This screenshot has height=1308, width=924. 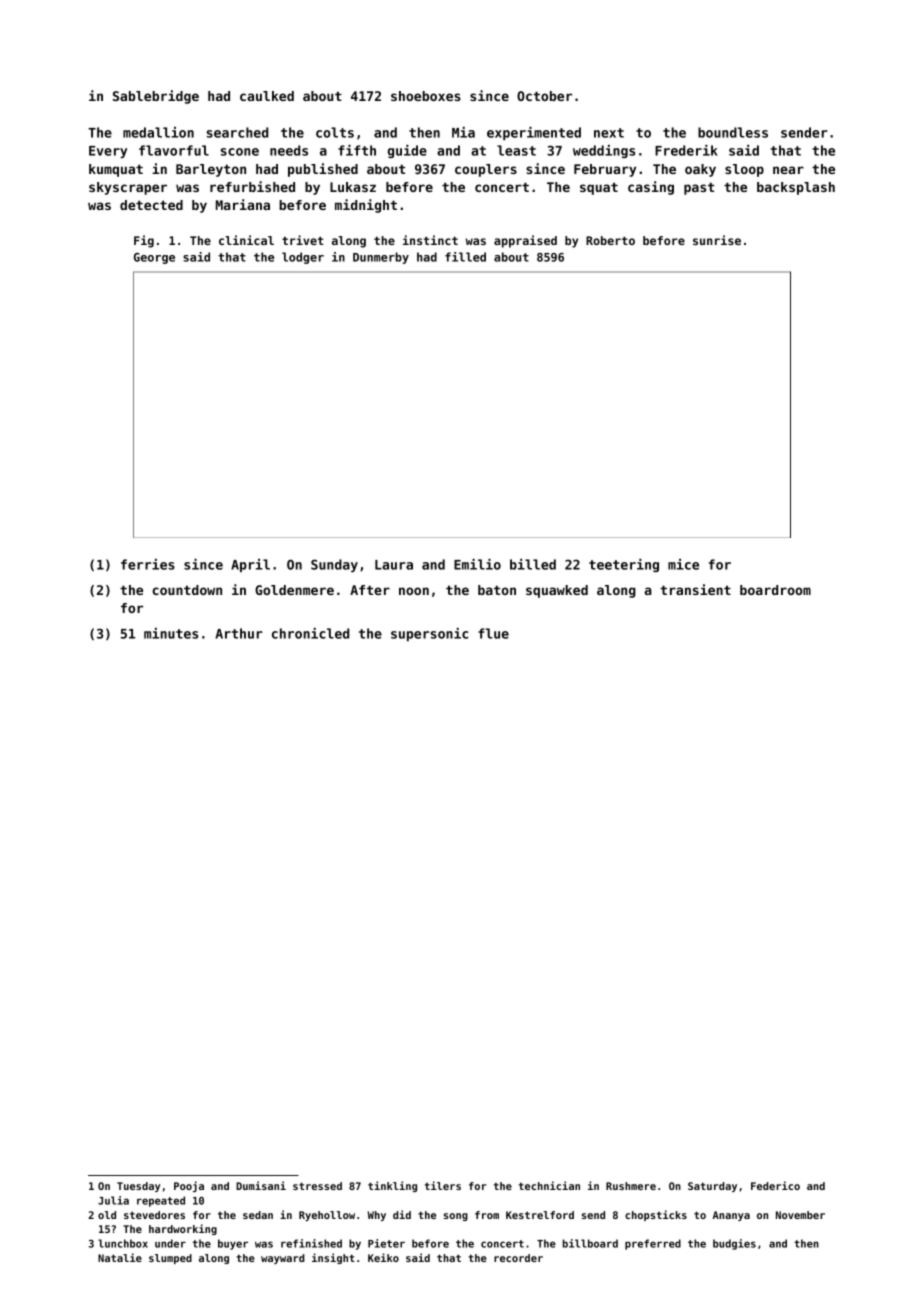 I want to click on Saturday, so click(x=712, y=1187).
